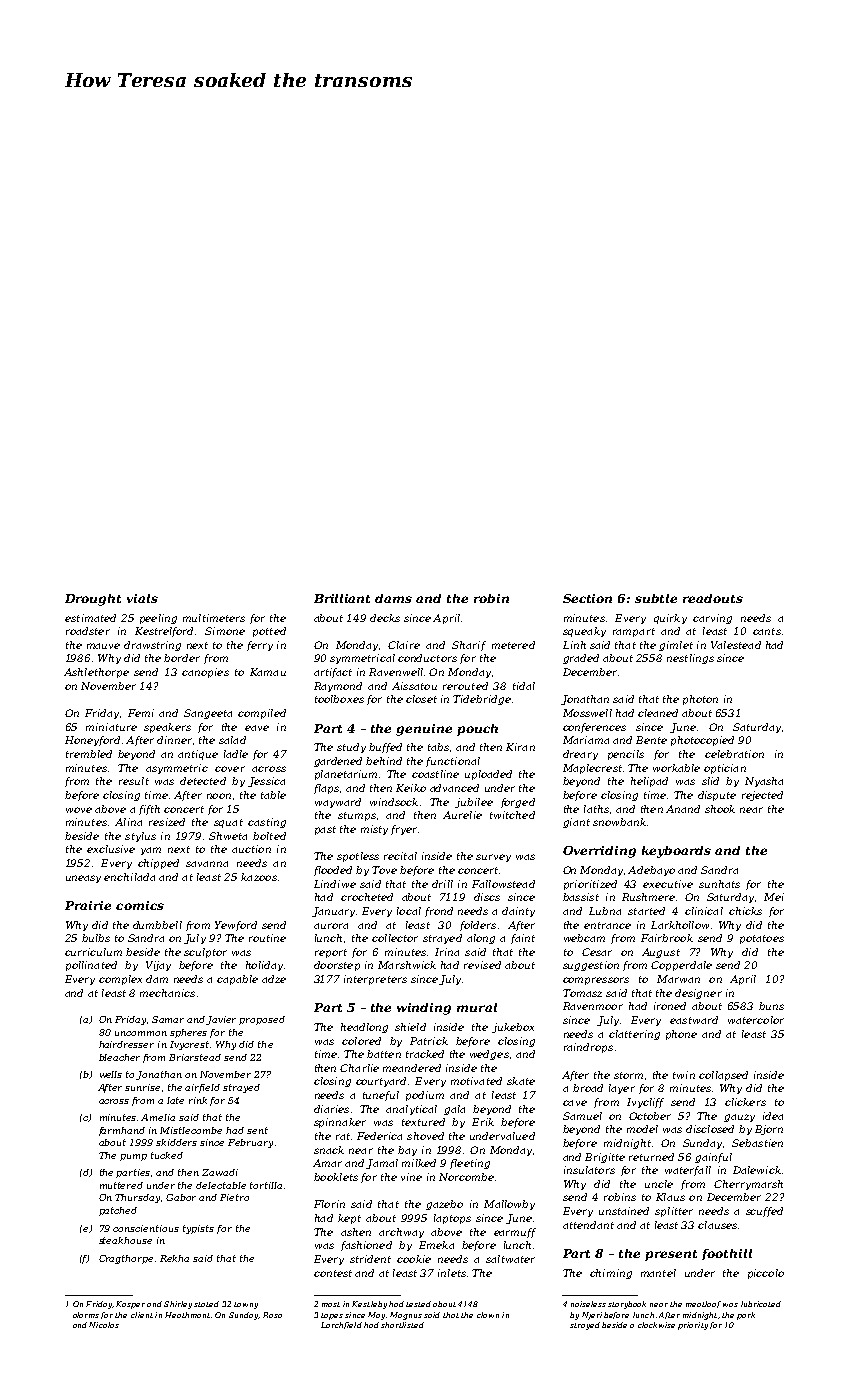 Image resolution: width=849 pixels, height=1400 pixels. Describe the element at coordinates (442, 884) in the screenshot. I see `drill` at that location.
